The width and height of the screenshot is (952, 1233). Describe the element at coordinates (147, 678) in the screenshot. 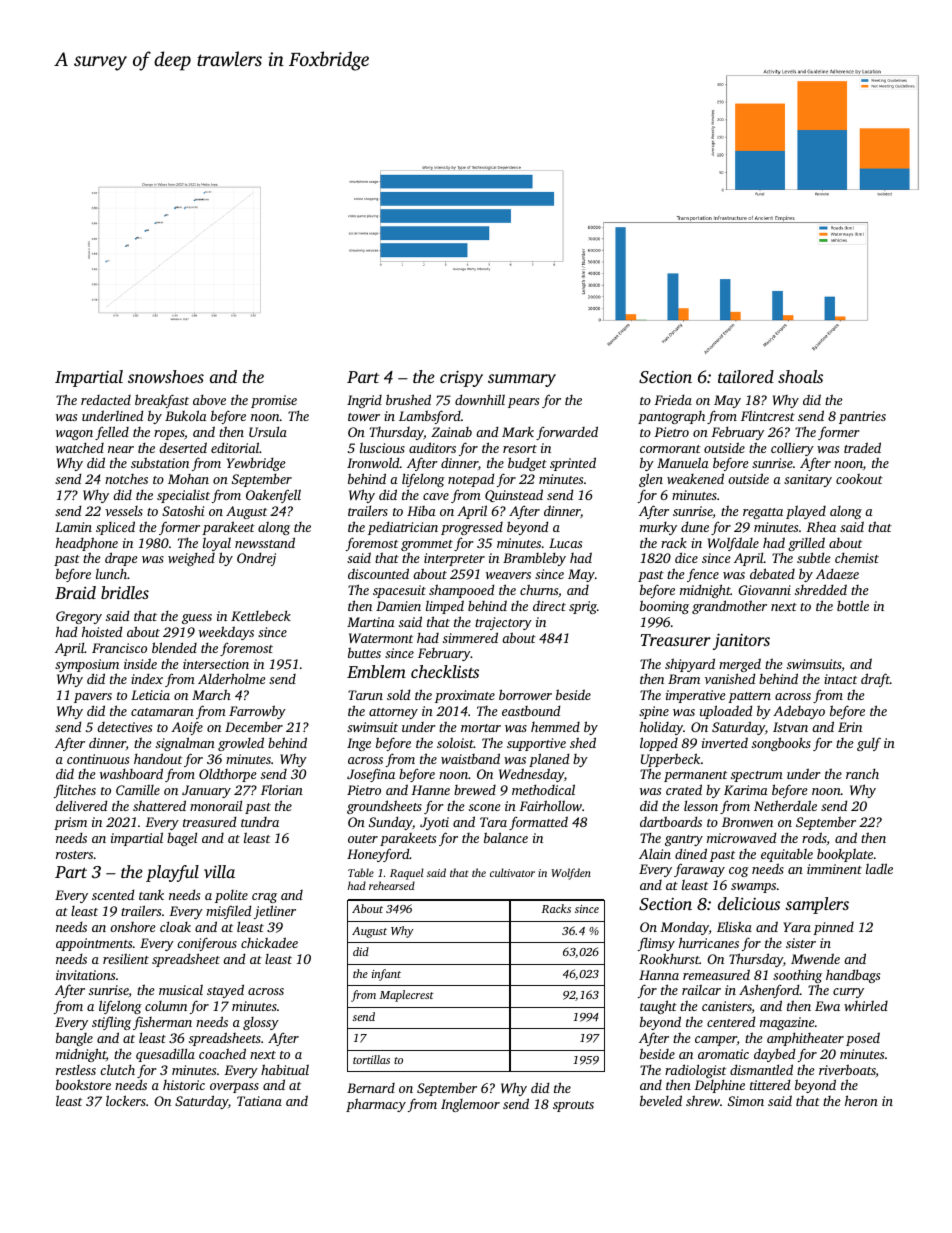

I see `index` at that location.
